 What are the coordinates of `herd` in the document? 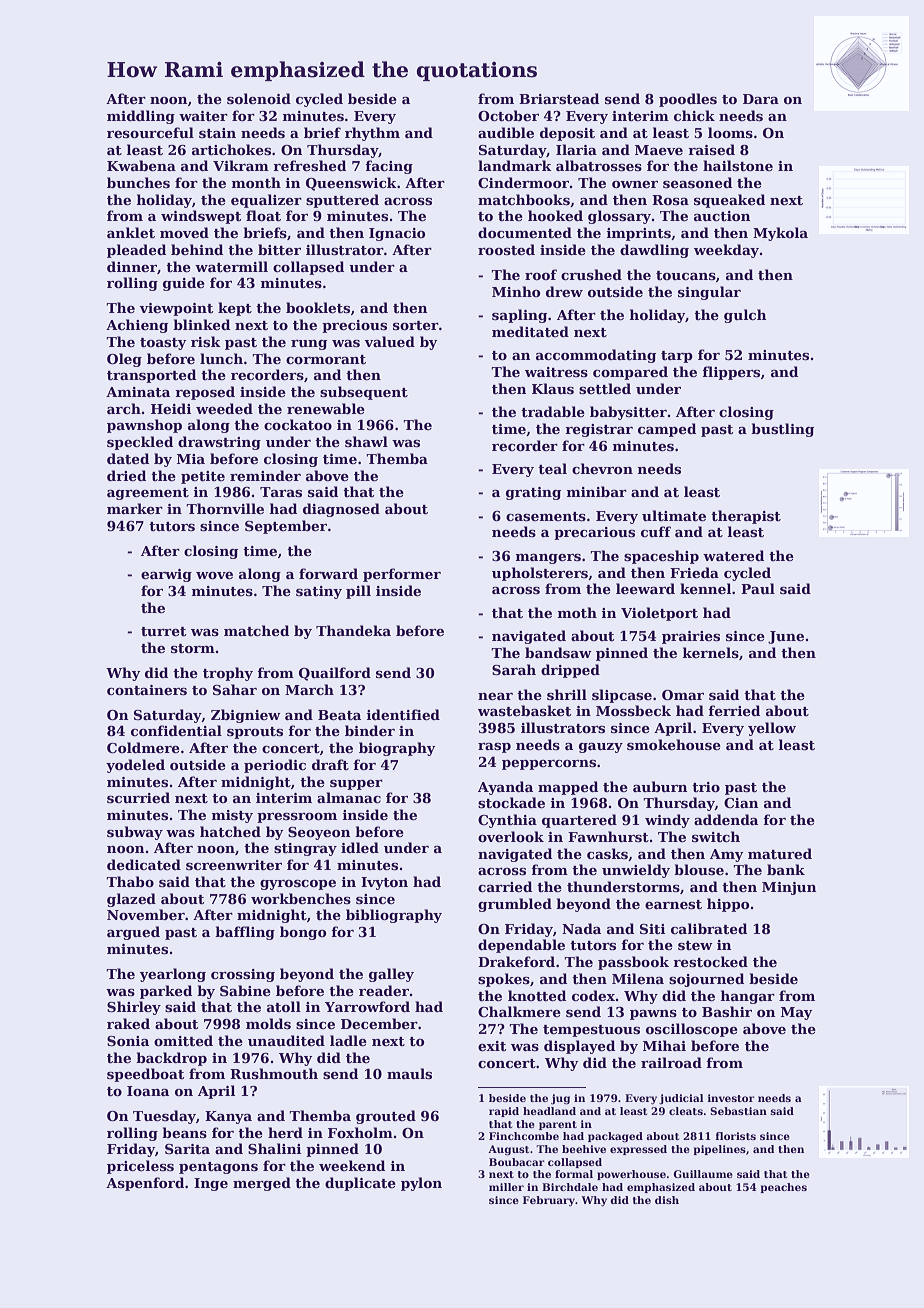 It's located at (285, 1132).
